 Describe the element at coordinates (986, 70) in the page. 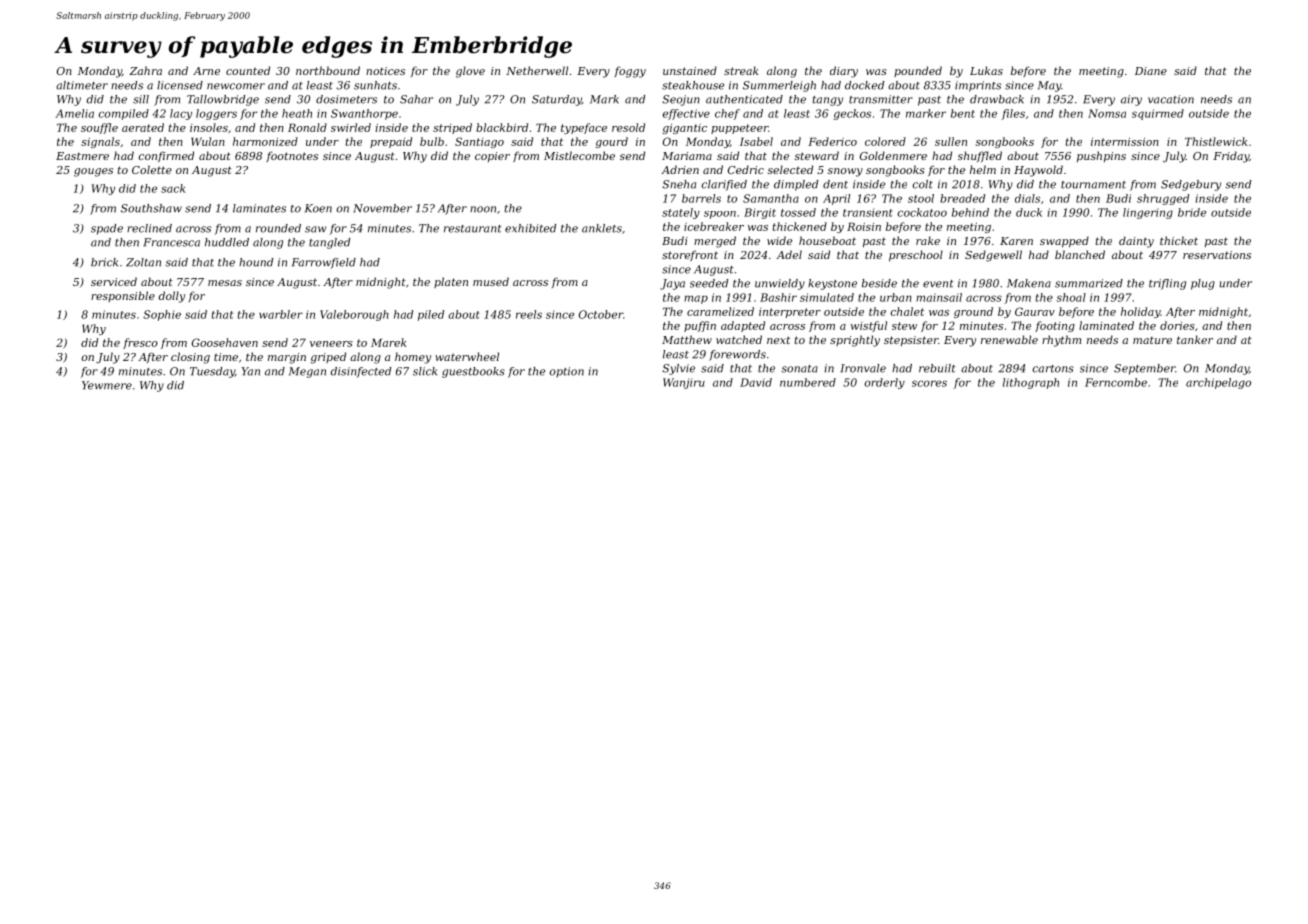

I see `Lukas` at that location.
